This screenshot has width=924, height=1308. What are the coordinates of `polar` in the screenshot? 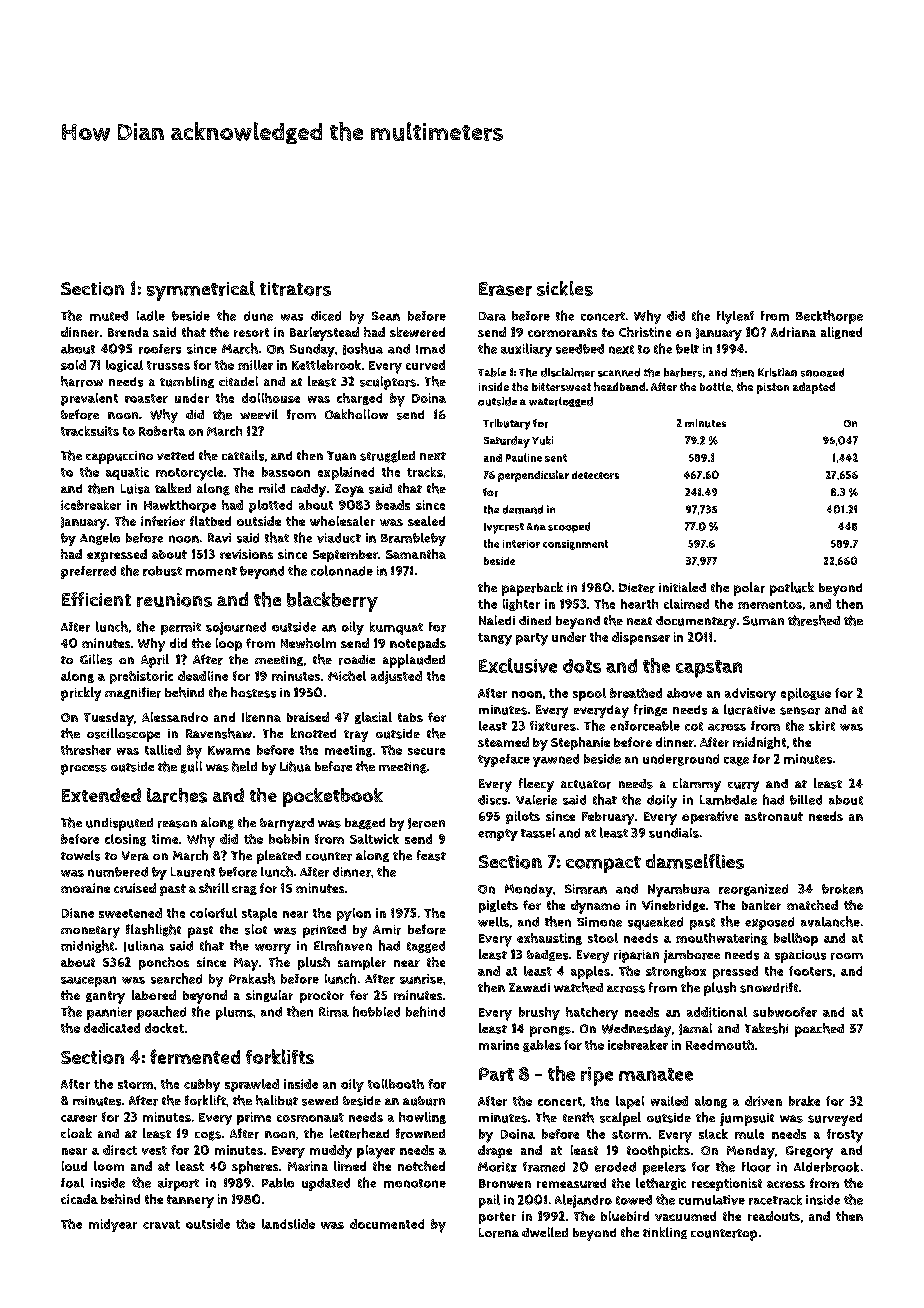 It's located at (749, 589).
